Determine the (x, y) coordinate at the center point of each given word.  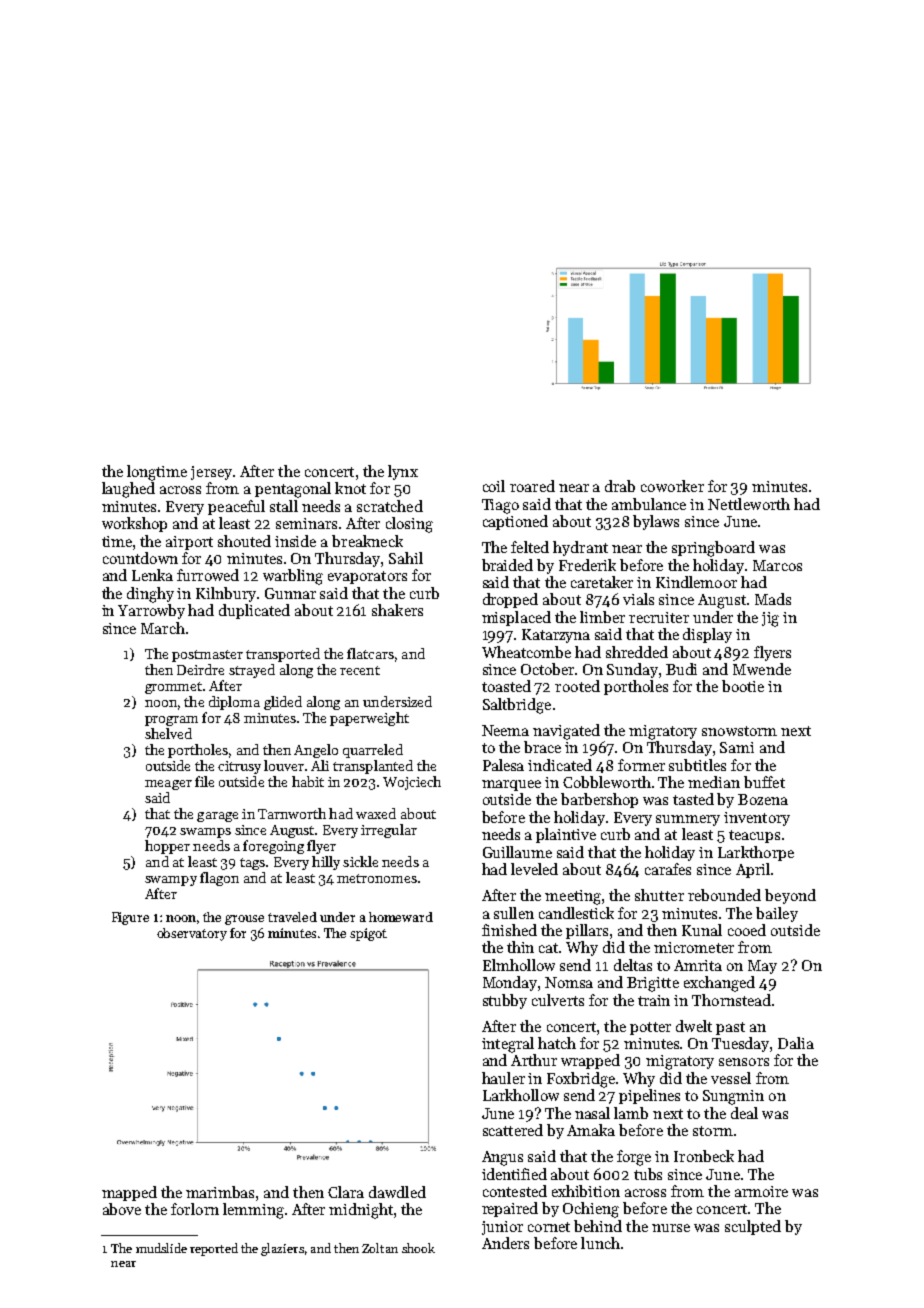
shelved (168, 733)
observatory (192, 934)
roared (532, 486)
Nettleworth (749, 504)
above (122, 1209)
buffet (764, 782)
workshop (134, 524)
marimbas (220, 1192)
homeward (401, 917)
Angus (502, 1158)
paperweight (369, 719)
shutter (659, 895)
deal (744, 1113)
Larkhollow (521, 1095)
